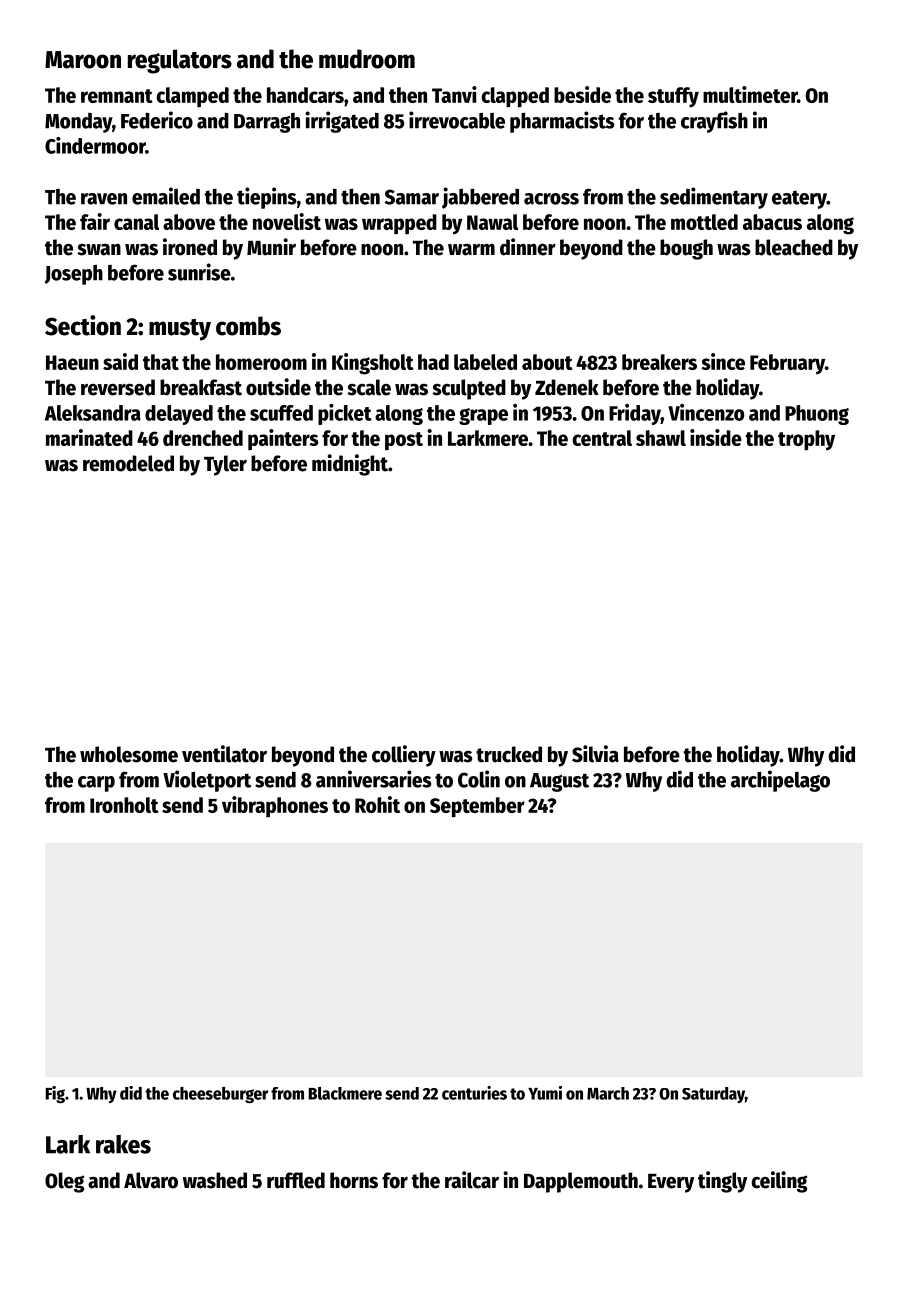 This screenshot has height=1316, width=908. I want to click on archipelago, so click(780, 781).
